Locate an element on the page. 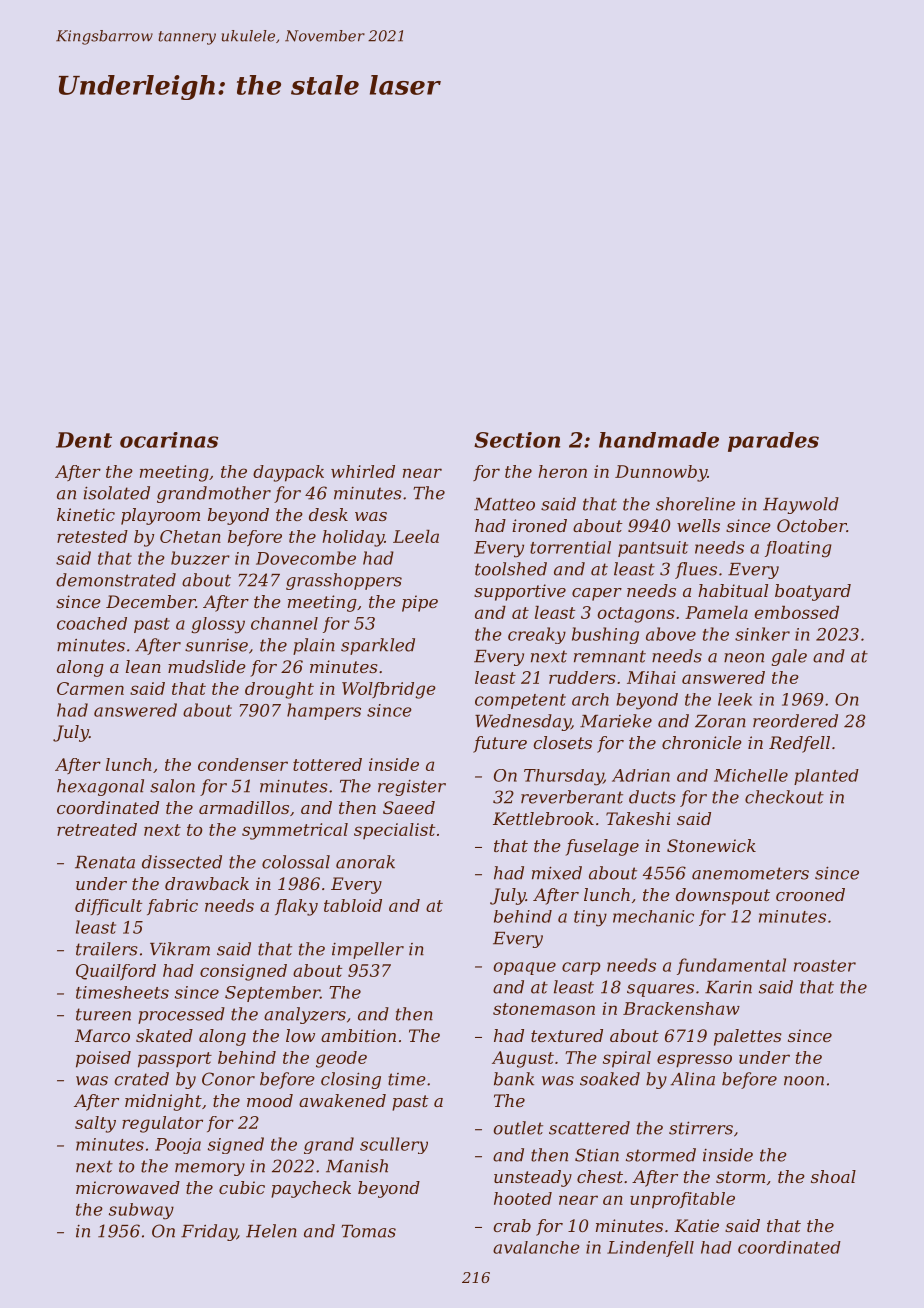  Conor is located at coordinates (228, 1079).
